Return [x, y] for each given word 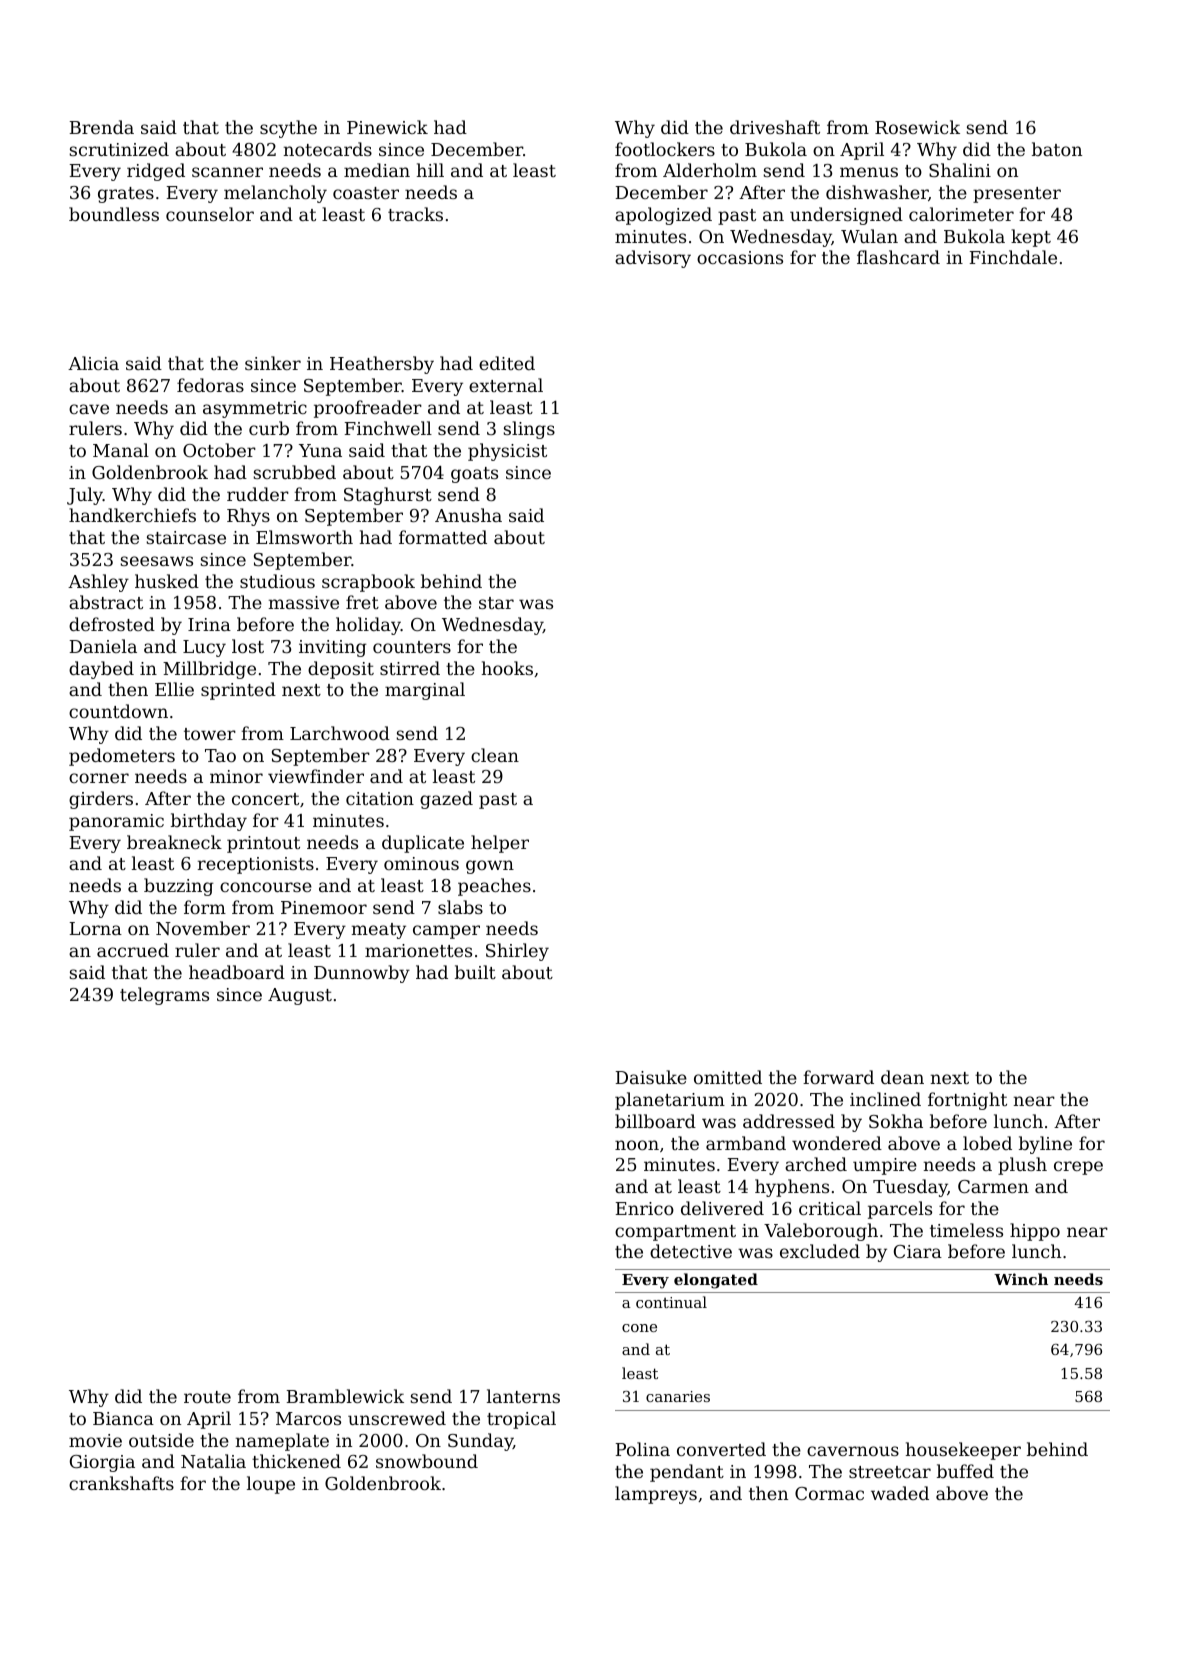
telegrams [164, 996]
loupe [271, 1485]
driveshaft [775, 127]
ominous [421, 863]
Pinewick [387, 127]
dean [902, 1077]
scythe [288, 129]
